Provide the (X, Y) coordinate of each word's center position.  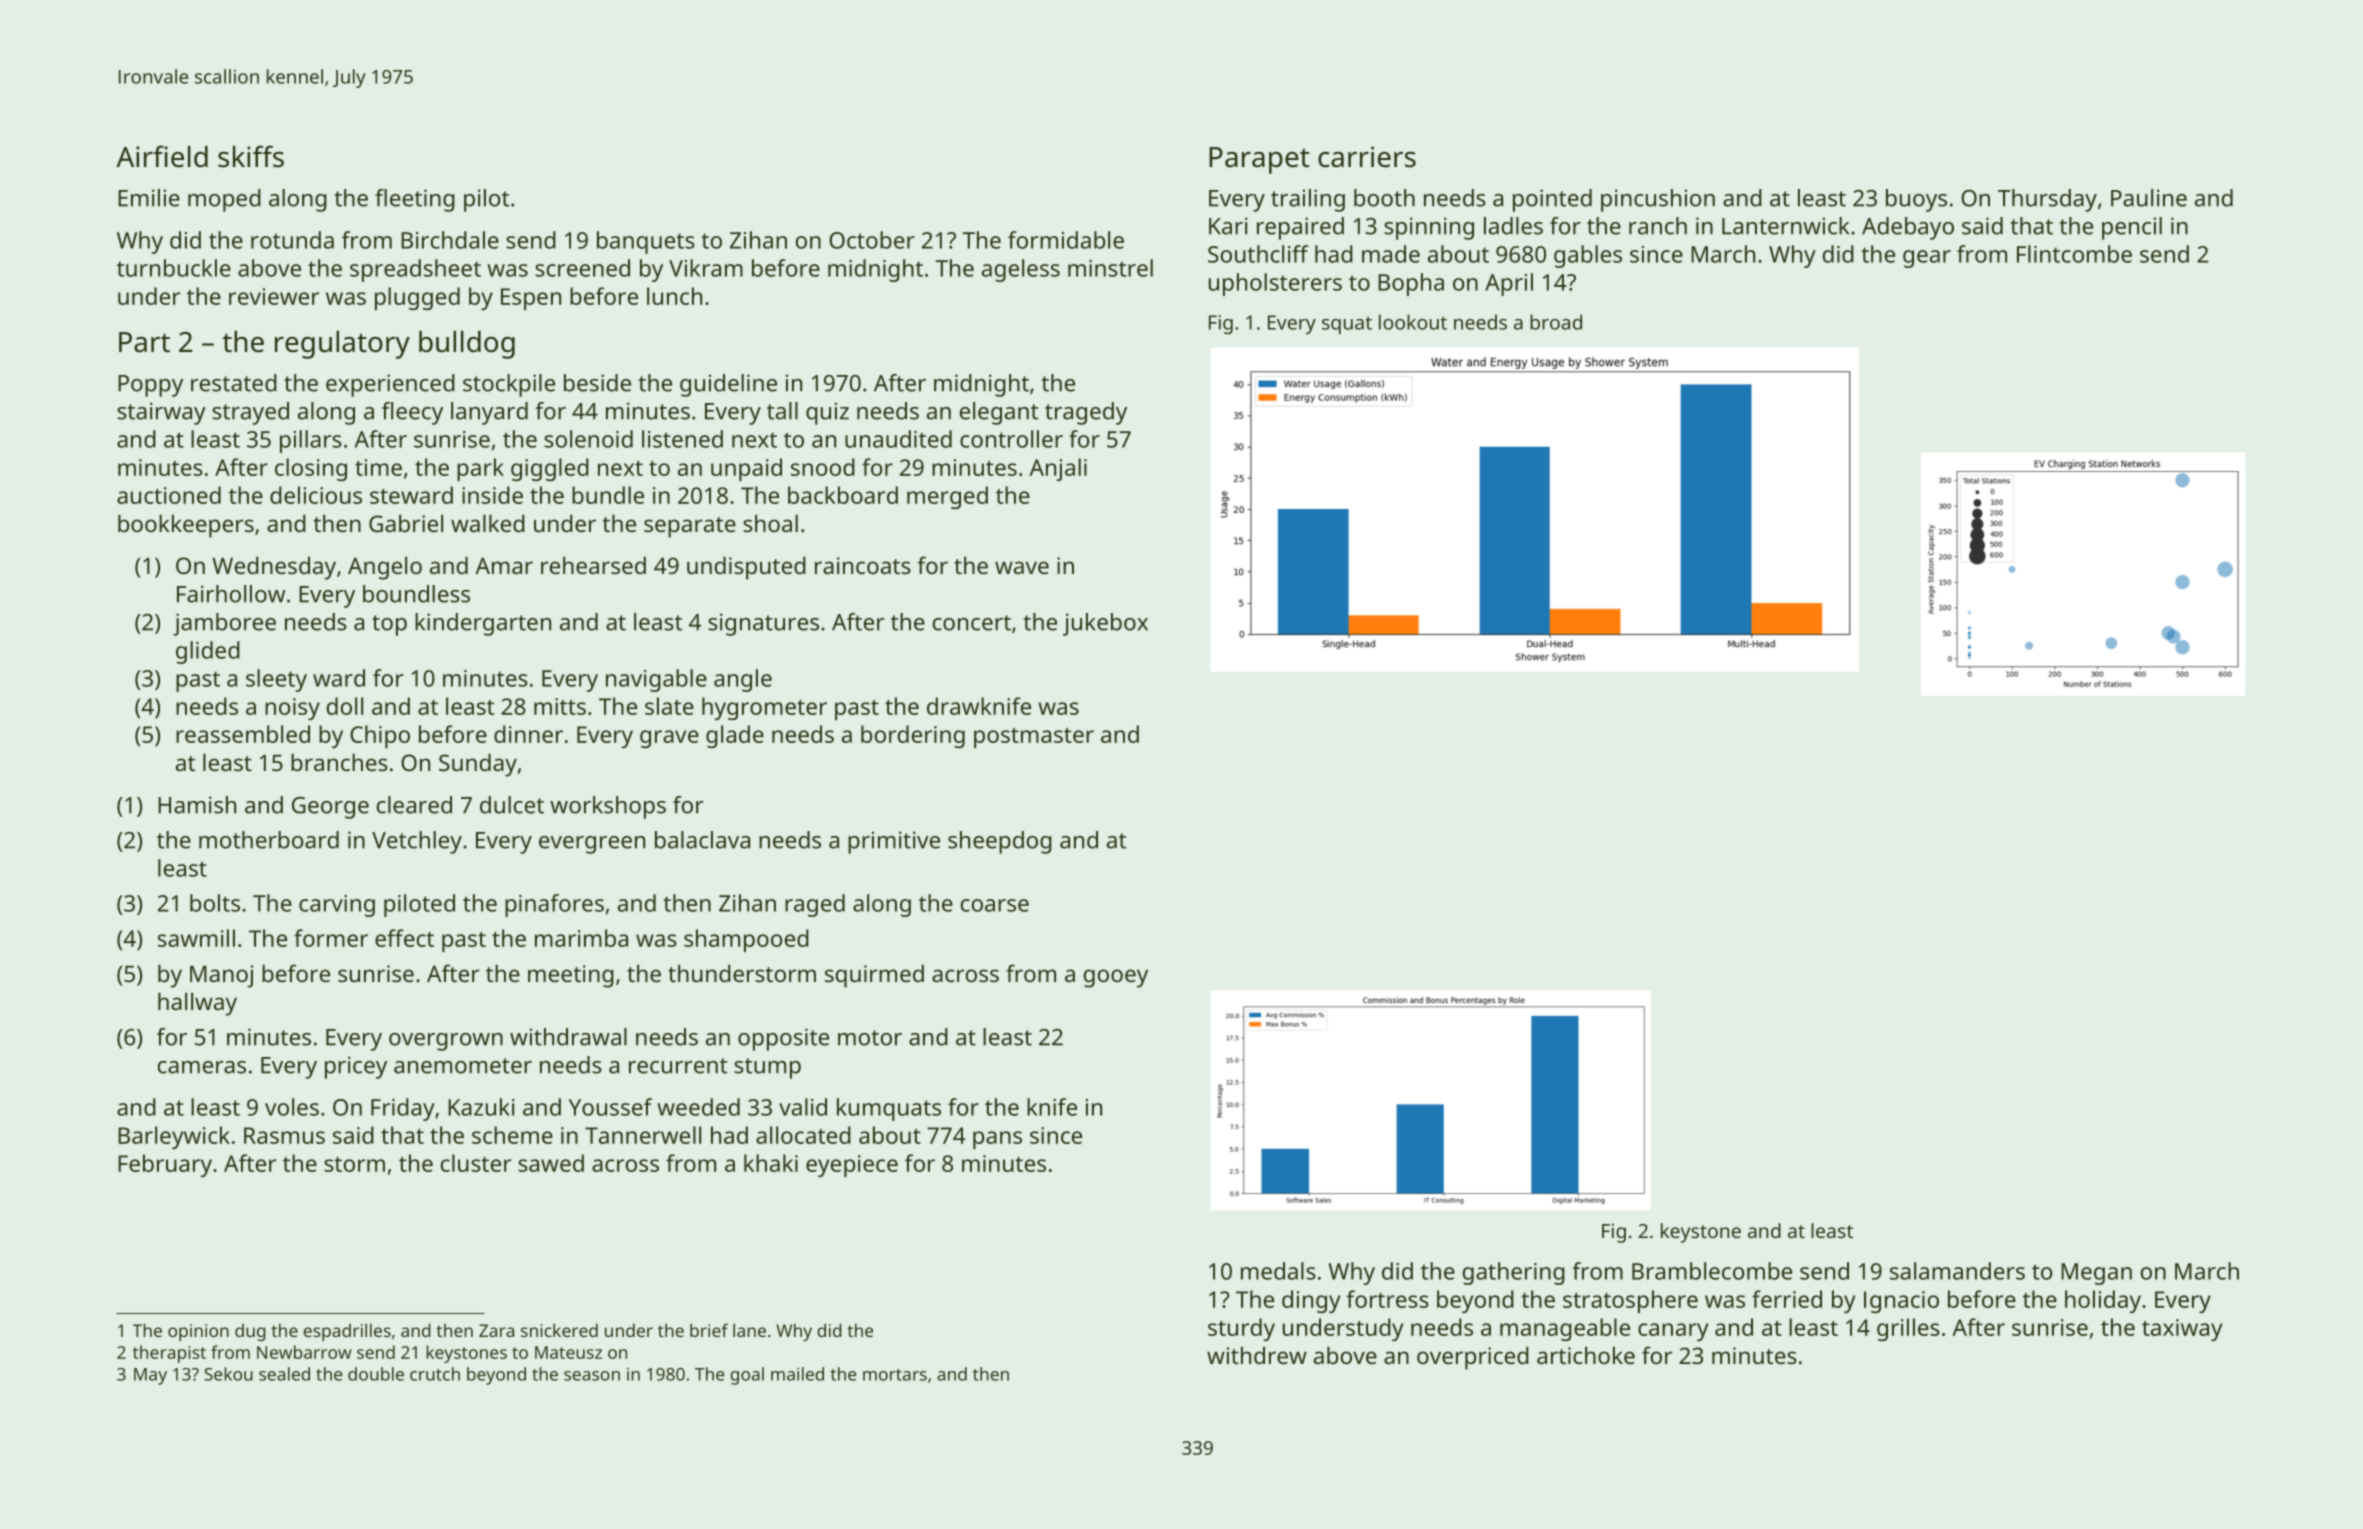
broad (1556, 322)
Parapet (1259, 160)
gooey (1116, 978)
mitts (560, 706)
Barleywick (174, 1137)
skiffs (251, 156)
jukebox (1105, 624)
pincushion (1658, 200)
